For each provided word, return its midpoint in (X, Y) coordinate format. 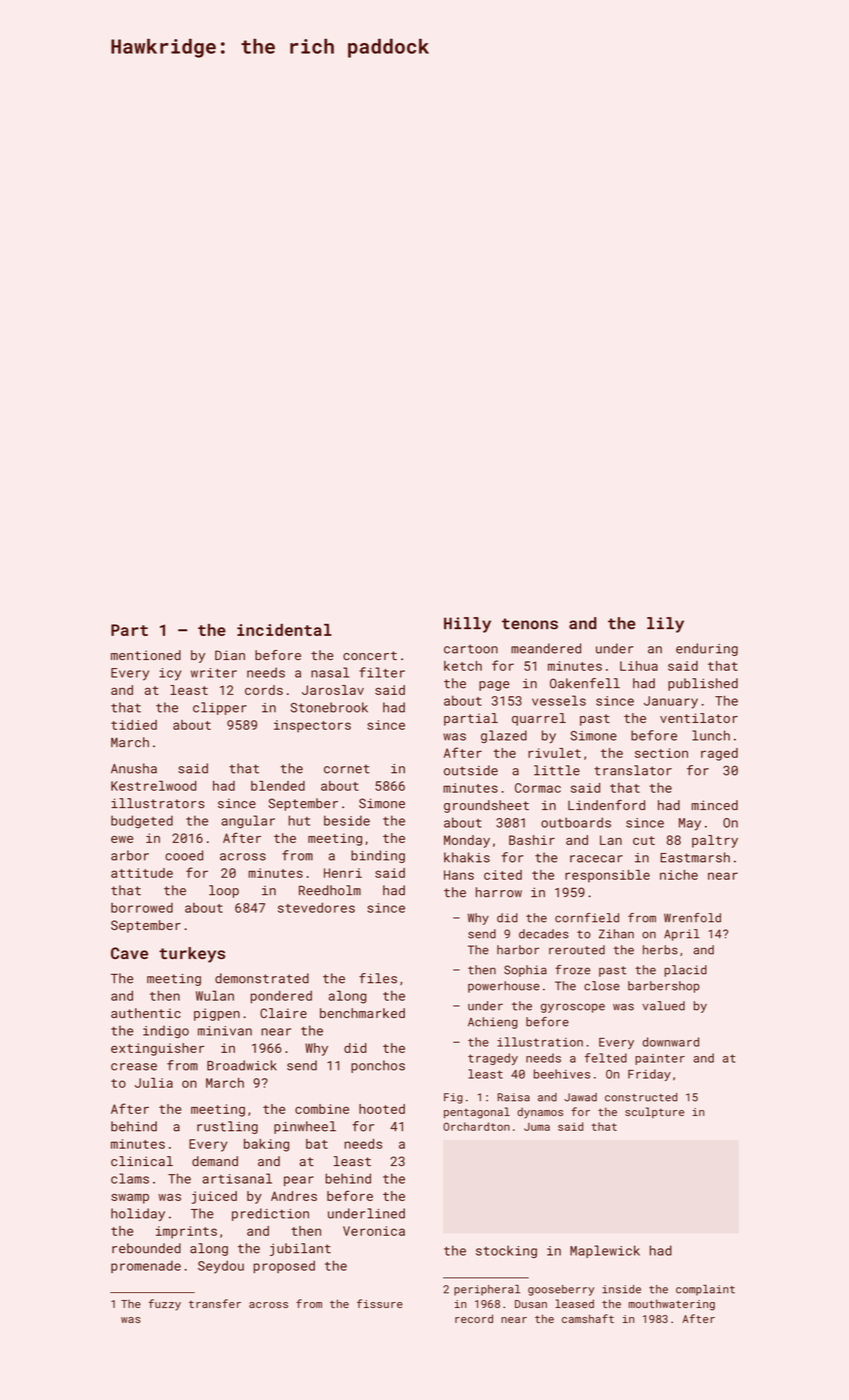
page (494, 686)
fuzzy (164, 1305)
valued (663, 1006)
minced (714, 805)
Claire (283, 1013)
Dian (230, 655)
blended (278, 785)
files (378, 978)
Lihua (639, 666)
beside (347, 820)
